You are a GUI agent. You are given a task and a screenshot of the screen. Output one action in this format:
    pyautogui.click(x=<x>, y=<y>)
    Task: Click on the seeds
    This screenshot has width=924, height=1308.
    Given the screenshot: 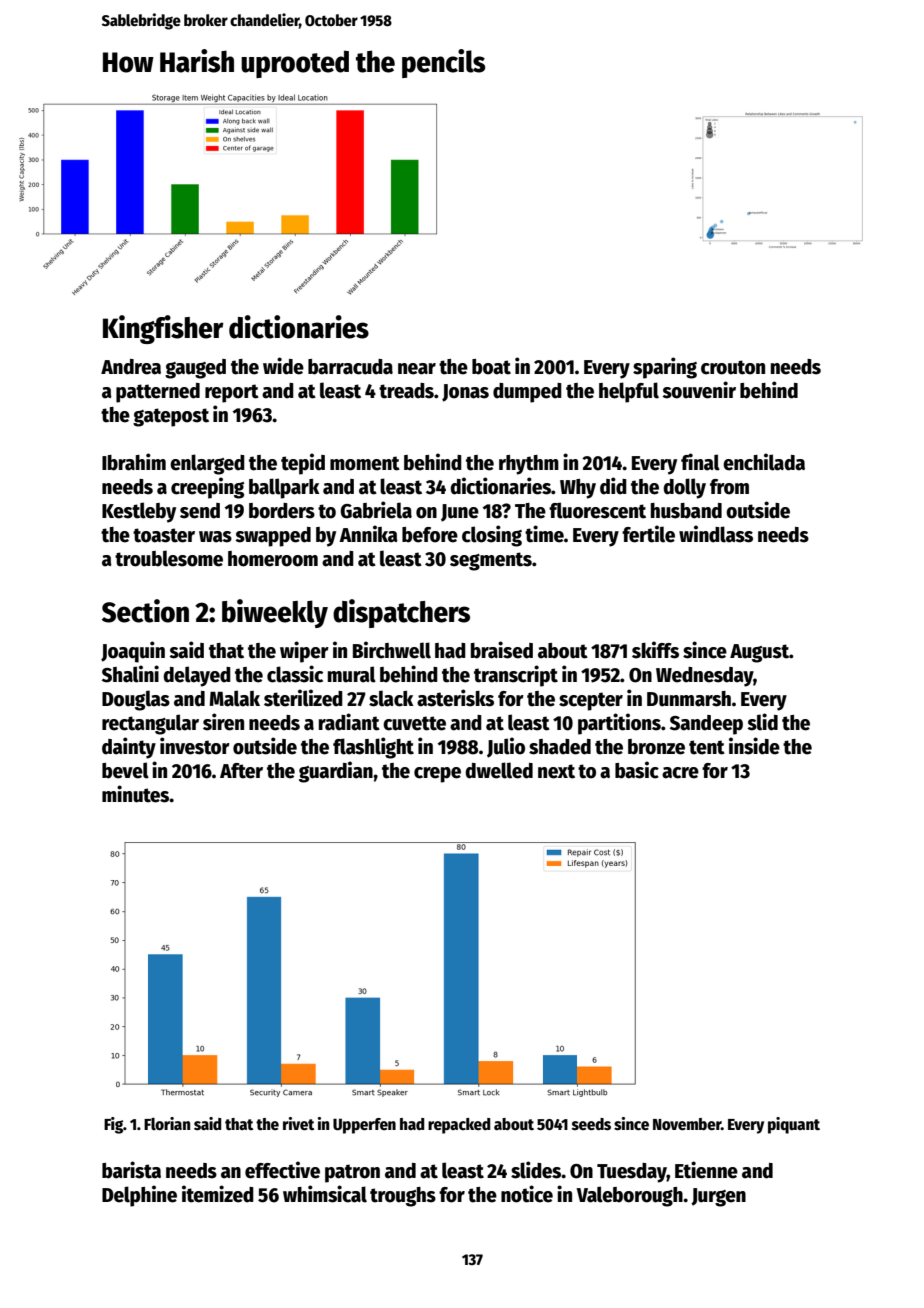 What is the action you would take?
    pyautogui.click(x=591, y=1124)
